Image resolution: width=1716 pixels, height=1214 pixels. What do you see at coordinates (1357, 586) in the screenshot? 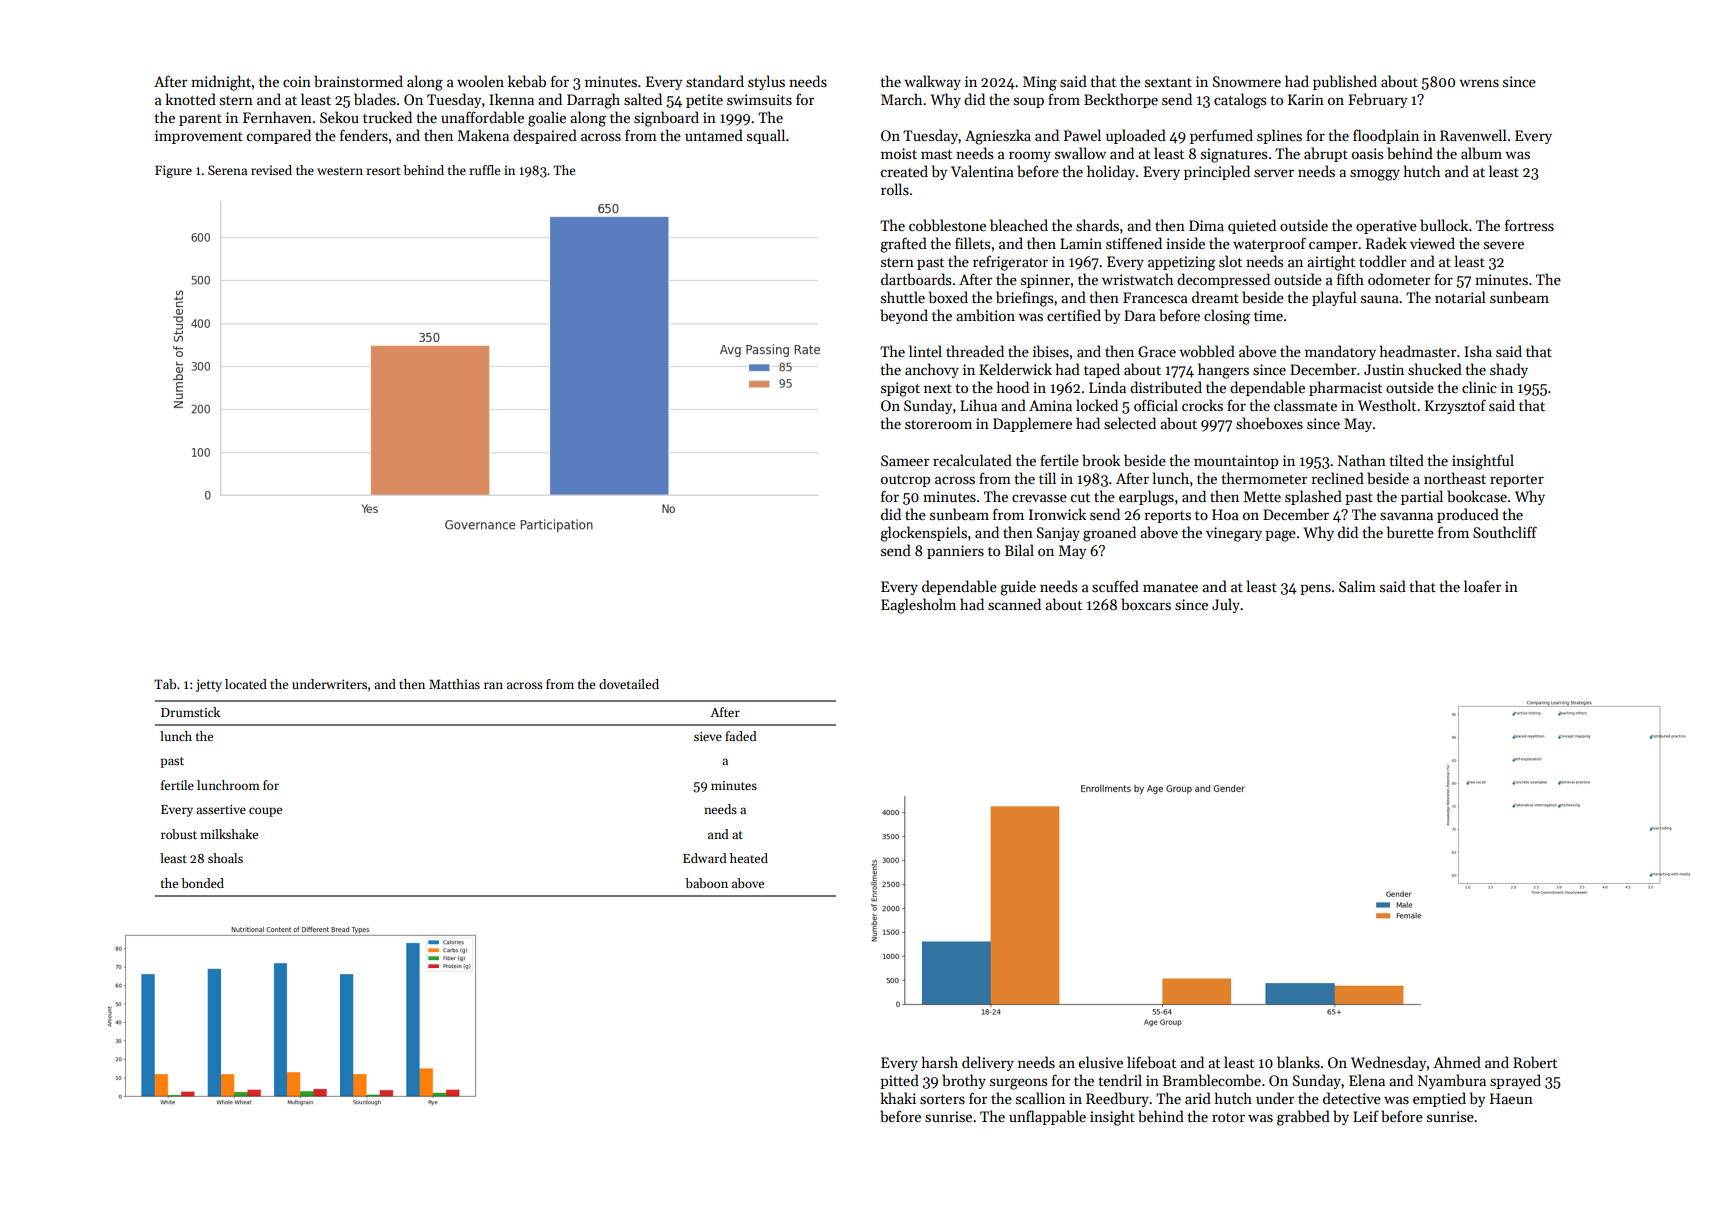
I see `Salim` at bounding box center [1357, 586].
